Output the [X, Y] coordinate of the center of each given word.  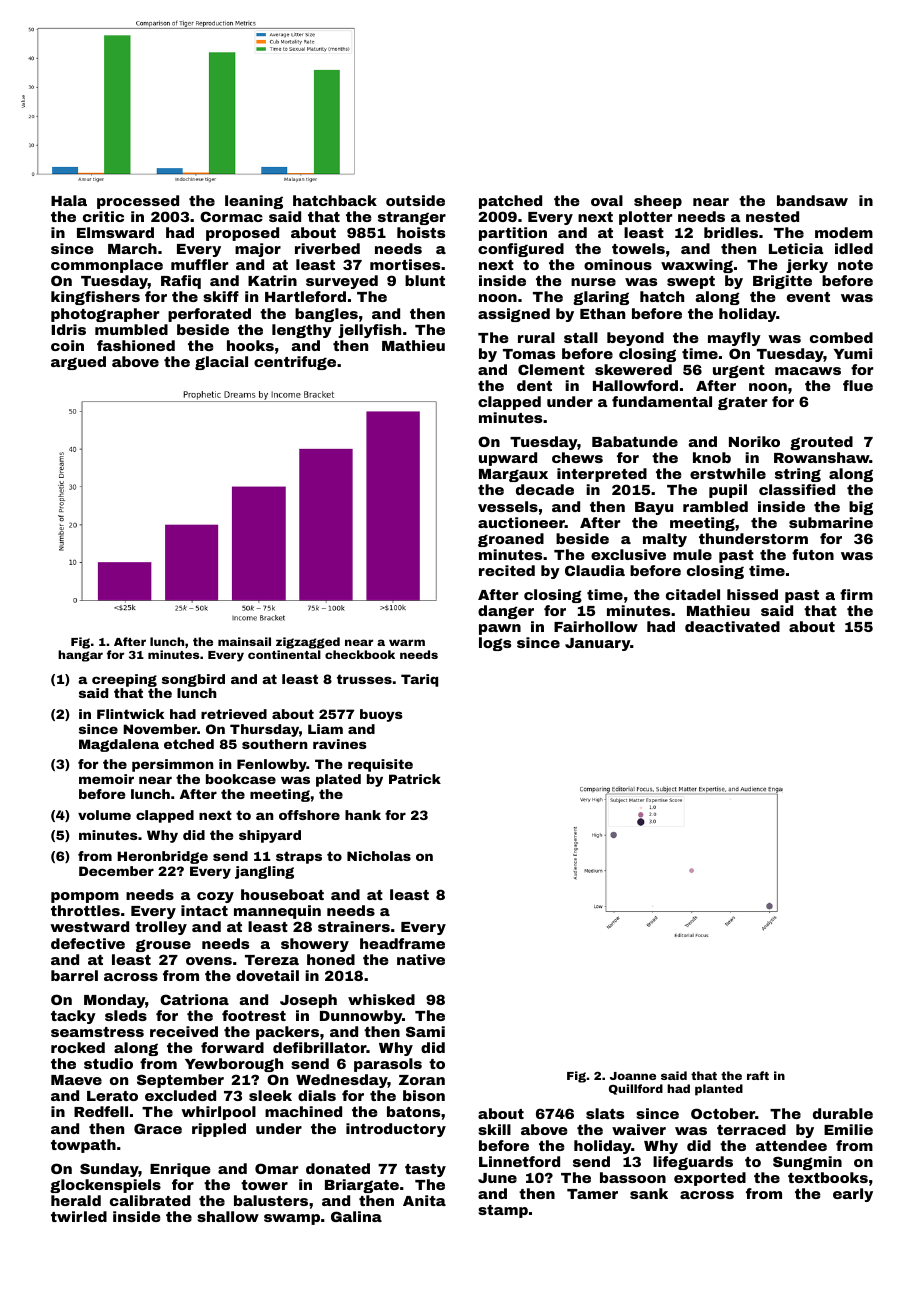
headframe [402, 943]
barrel [74, 975]
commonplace [107, 266]
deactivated [732, 626]
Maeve [76, 1080]
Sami [425, 1031]
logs [495, 644]
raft [758, 1075]
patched [510, 202]
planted [719, 1090]
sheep [658, 202]
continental [284, 654]
